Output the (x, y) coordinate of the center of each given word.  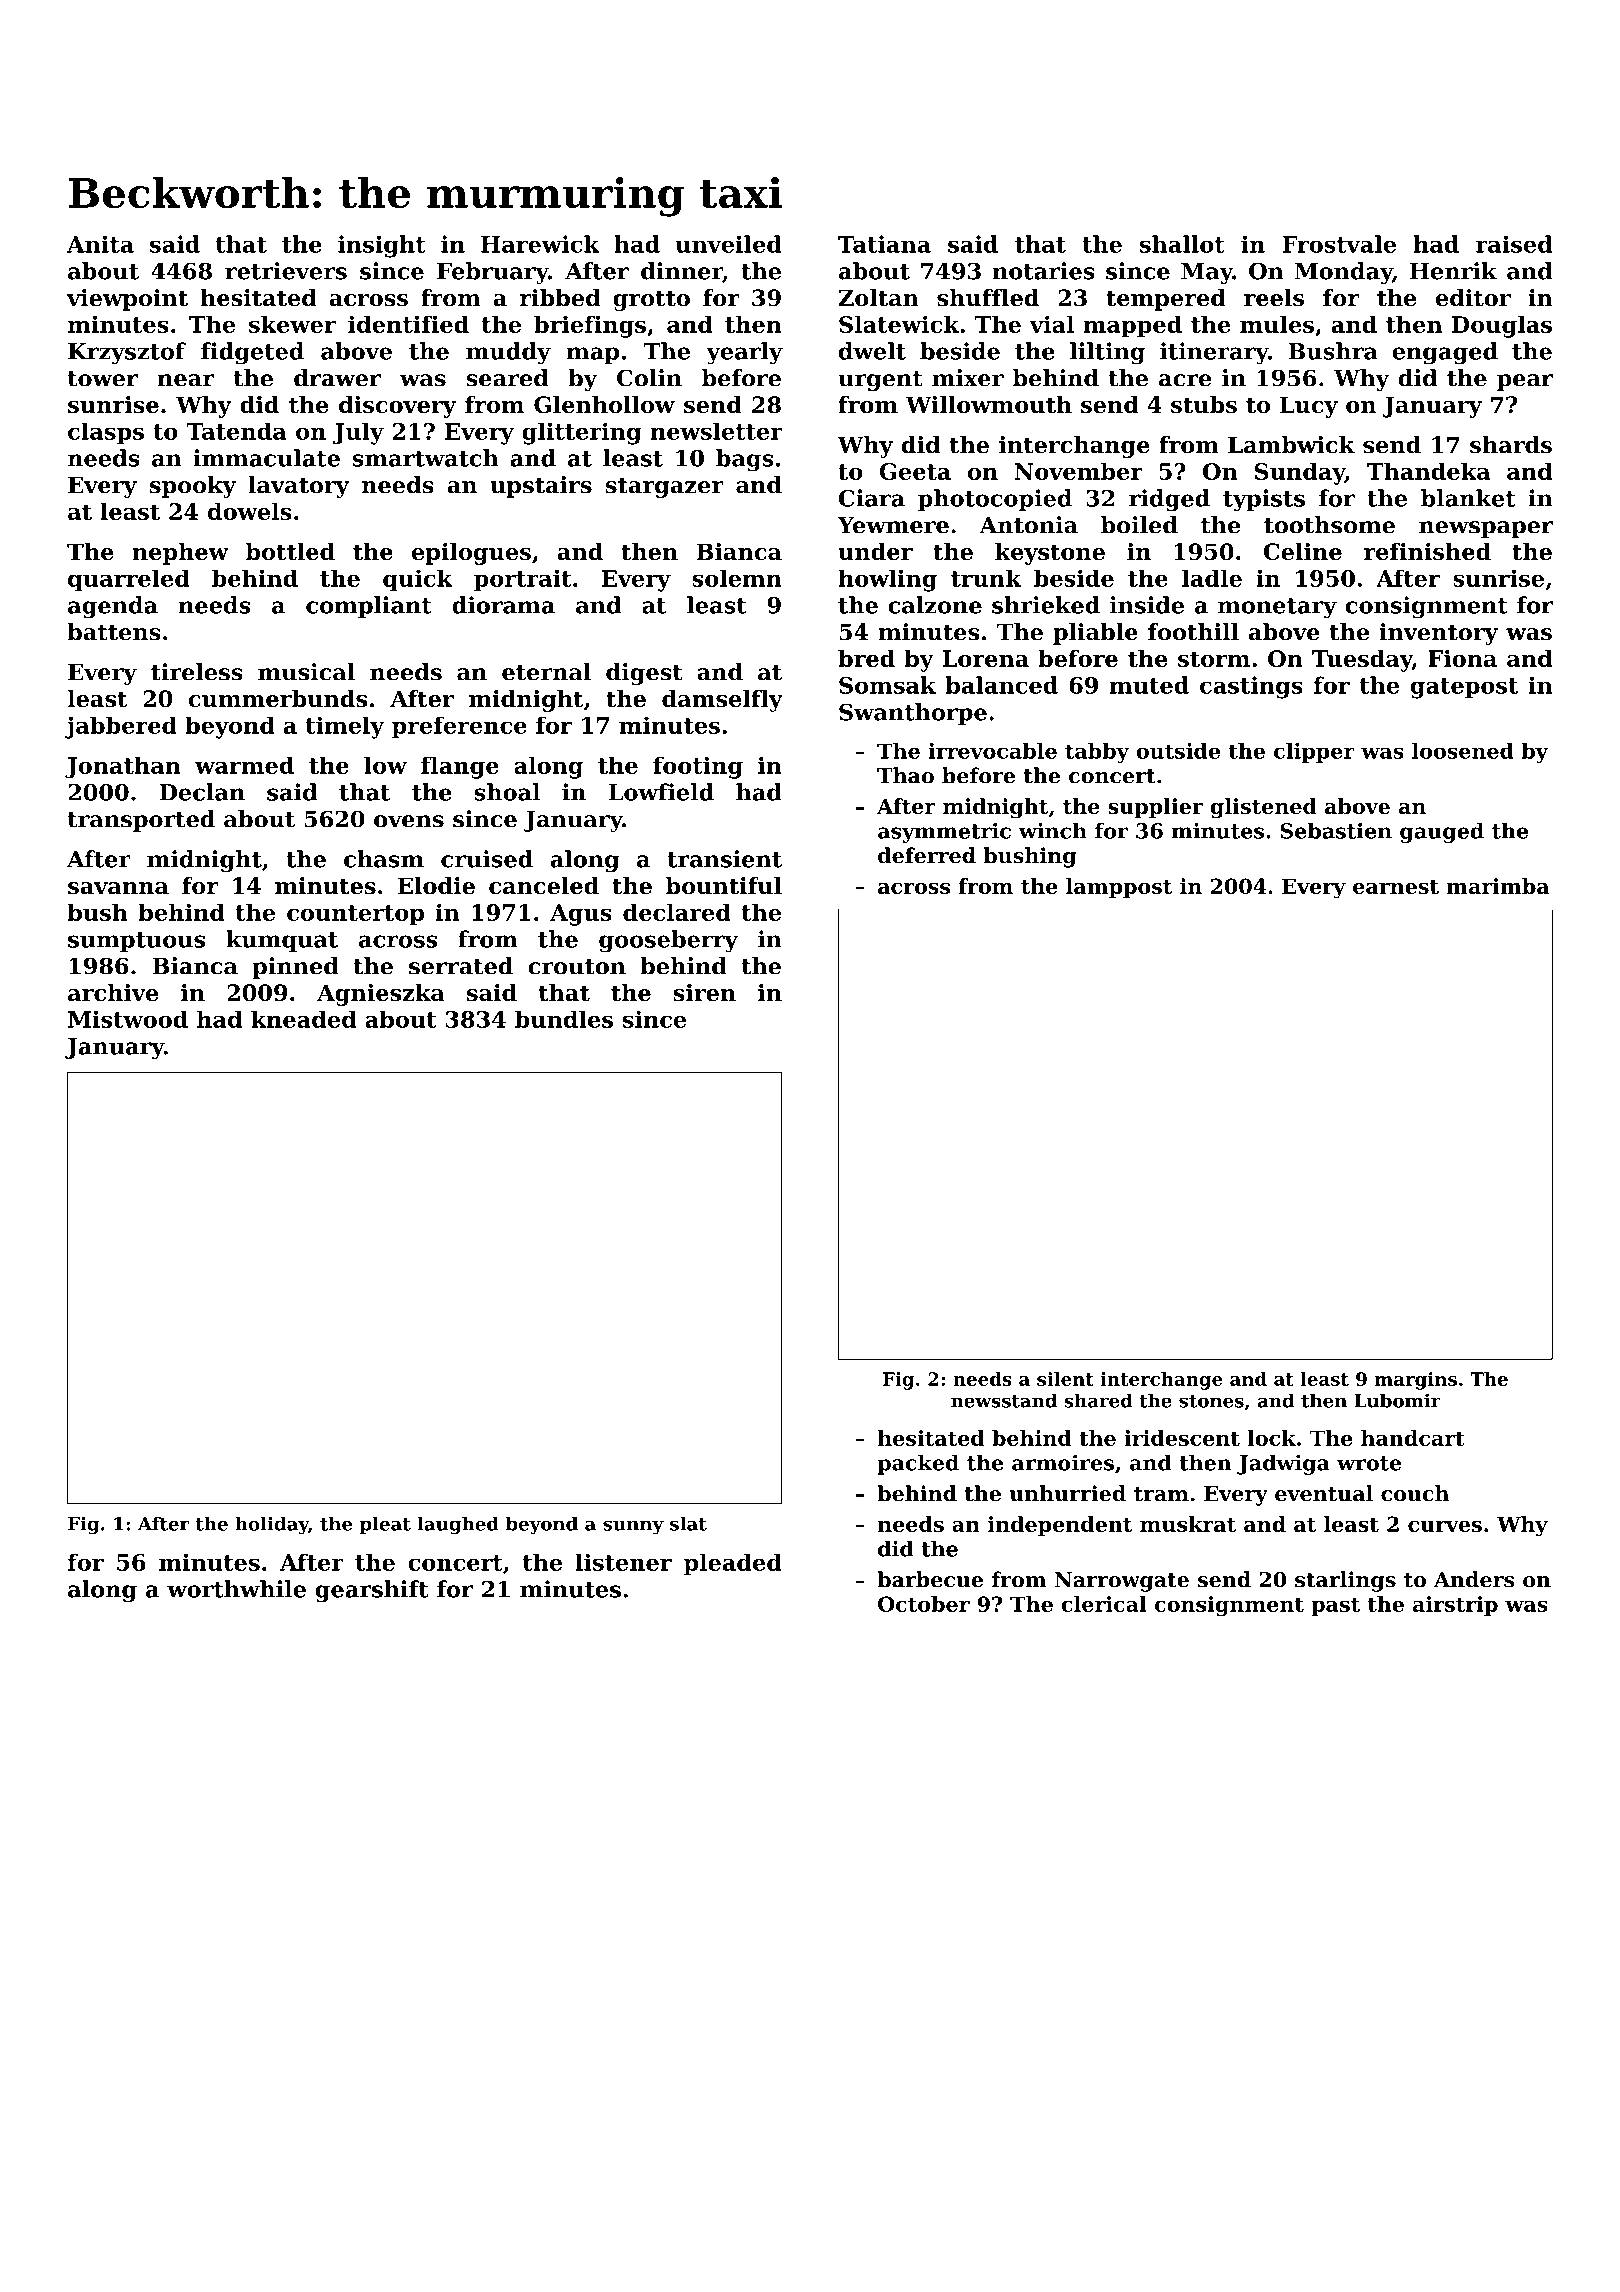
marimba (1498, 886)
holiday (271, 1525)
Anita (100, 244)
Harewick (540, 244)
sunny (633, 1527)
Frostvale (1339, 244)
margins (1416, 1381)
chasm (384, 859)
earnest (1396, 886)
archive (113, 992)
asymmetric (944, 833)
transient (724, 859)
